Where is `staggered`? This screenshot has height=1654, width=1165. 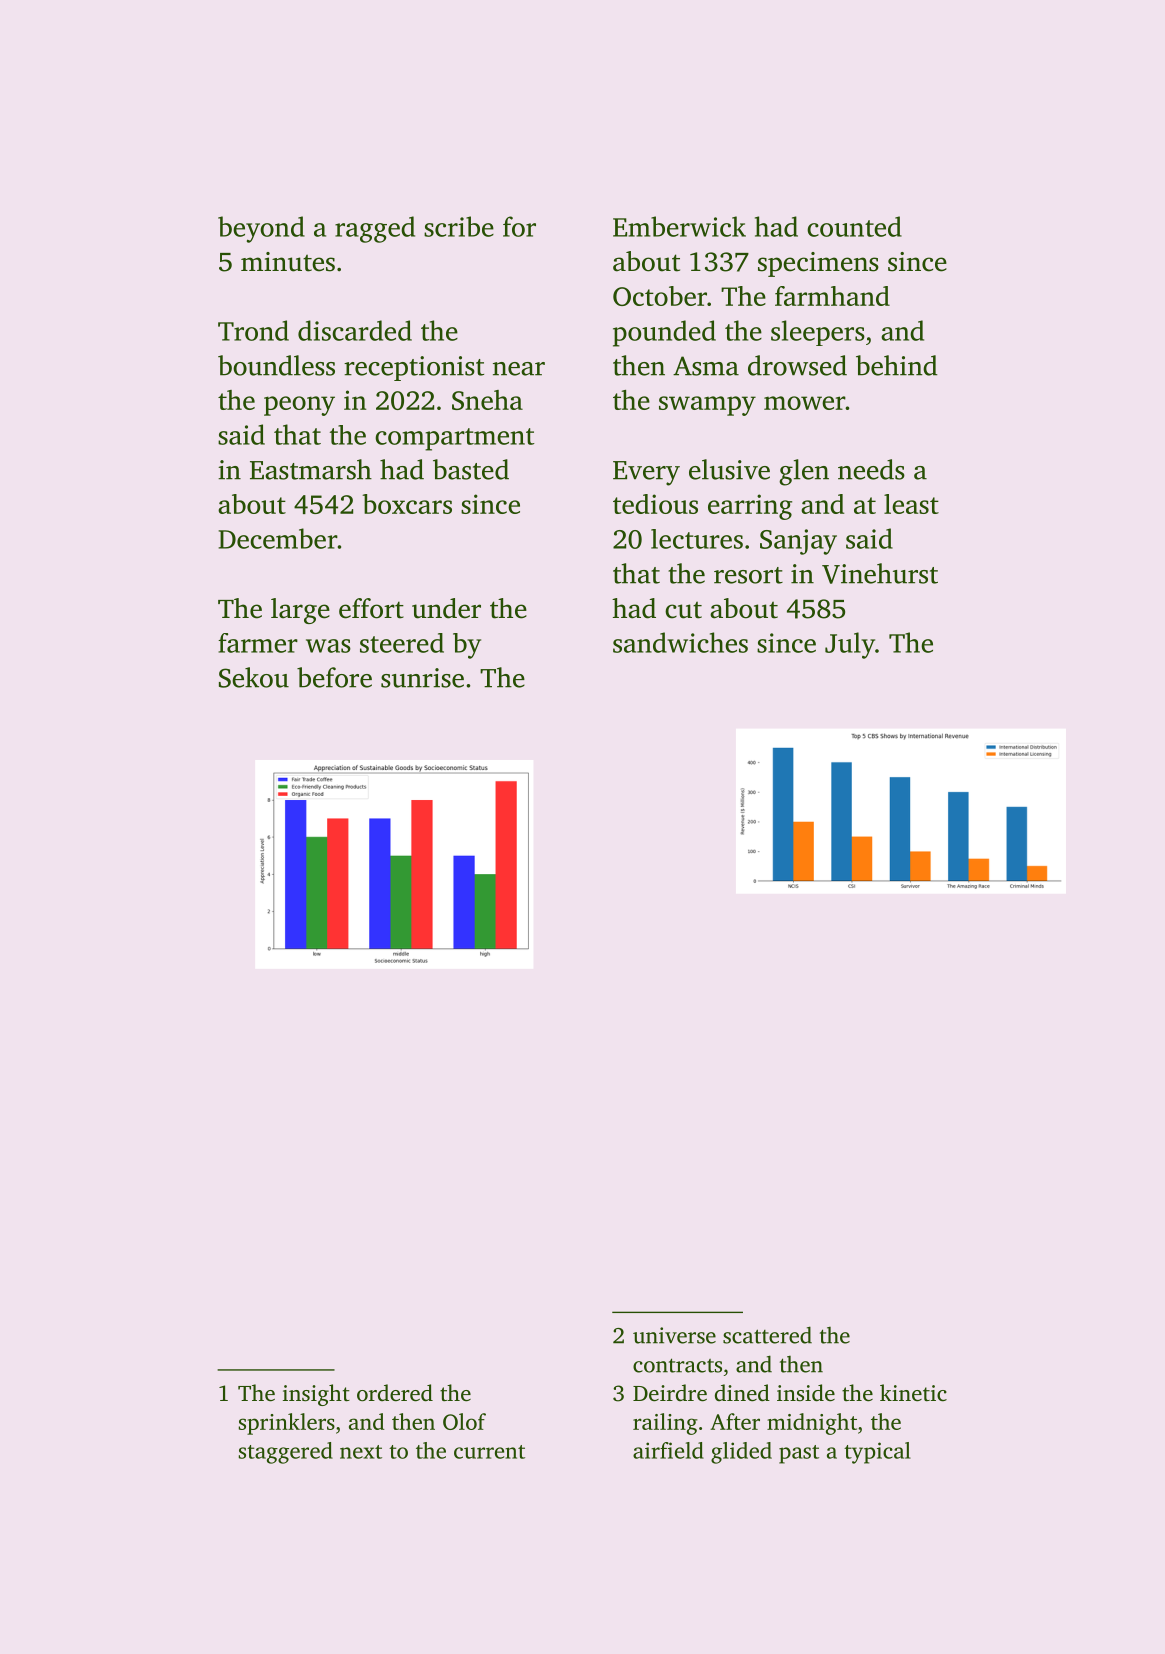
staggered is located at coordinates (286, 1453).
